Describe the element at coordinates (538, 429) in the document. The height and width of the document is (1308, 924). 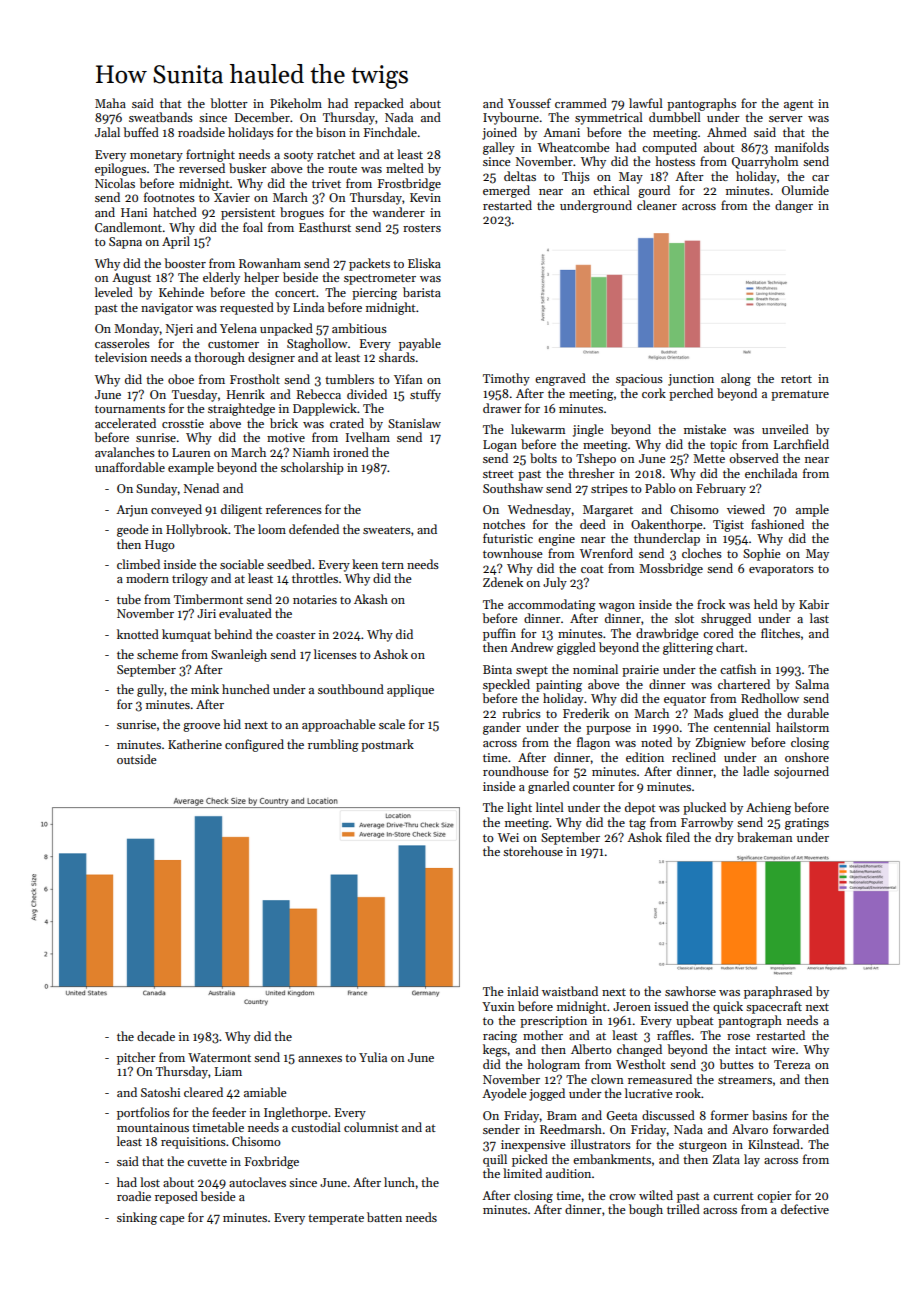
I see `lukewarm` at that location.
